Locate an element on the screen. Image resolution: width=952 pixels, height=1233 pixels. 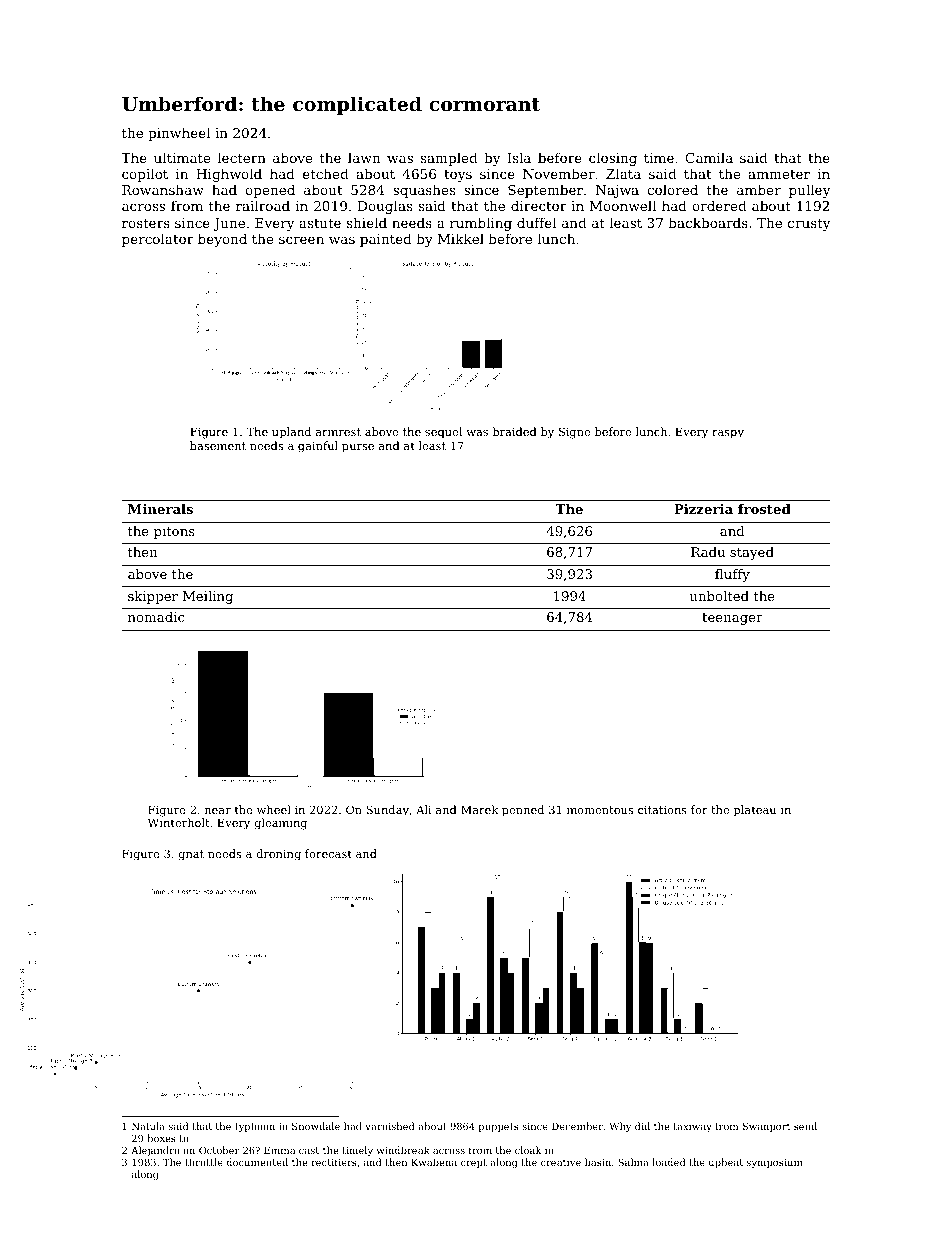
frosted is located at coordinates (764, 509).
